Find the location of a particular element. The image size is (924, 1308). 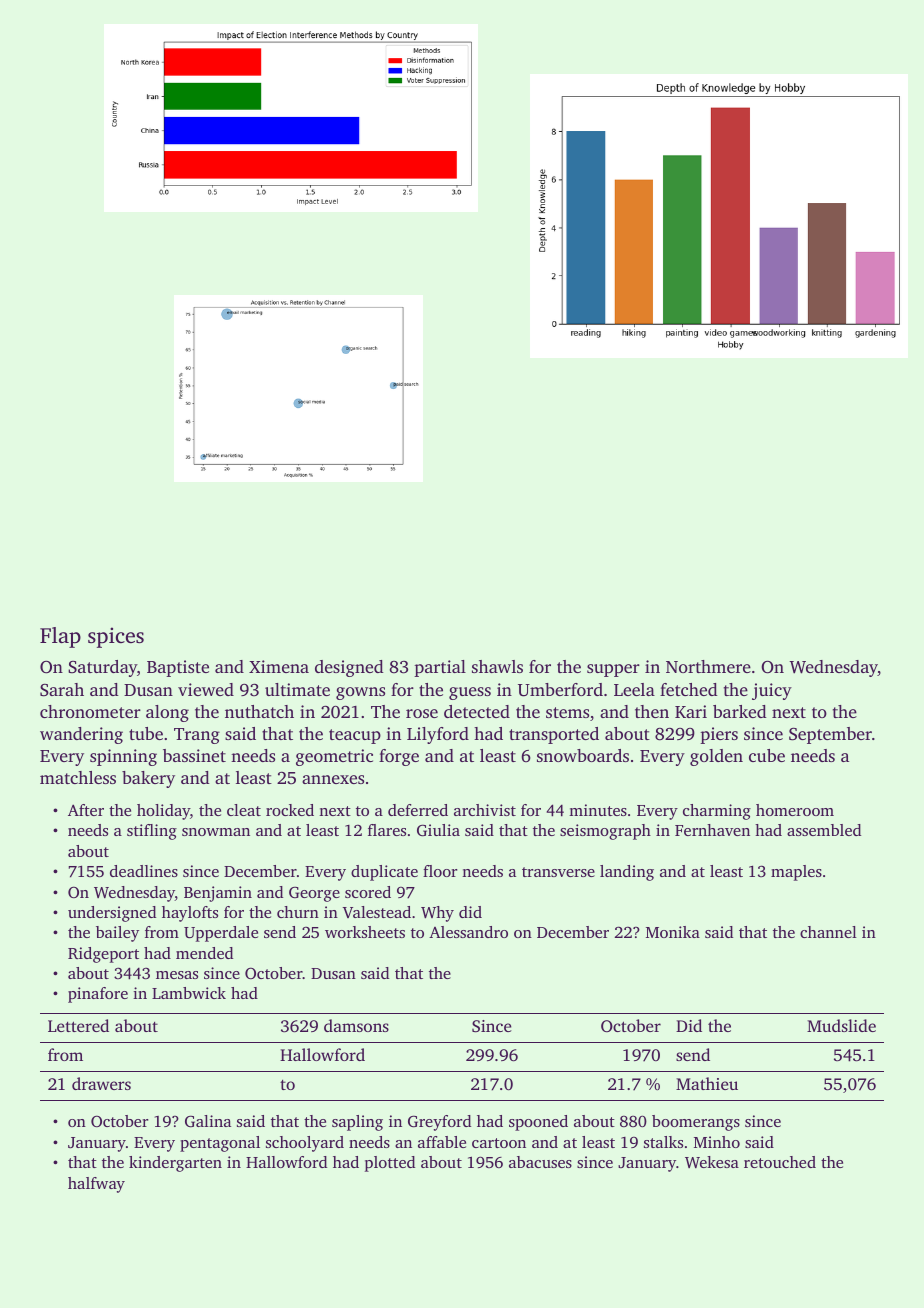

landing is located at coordinates (627, 873).
